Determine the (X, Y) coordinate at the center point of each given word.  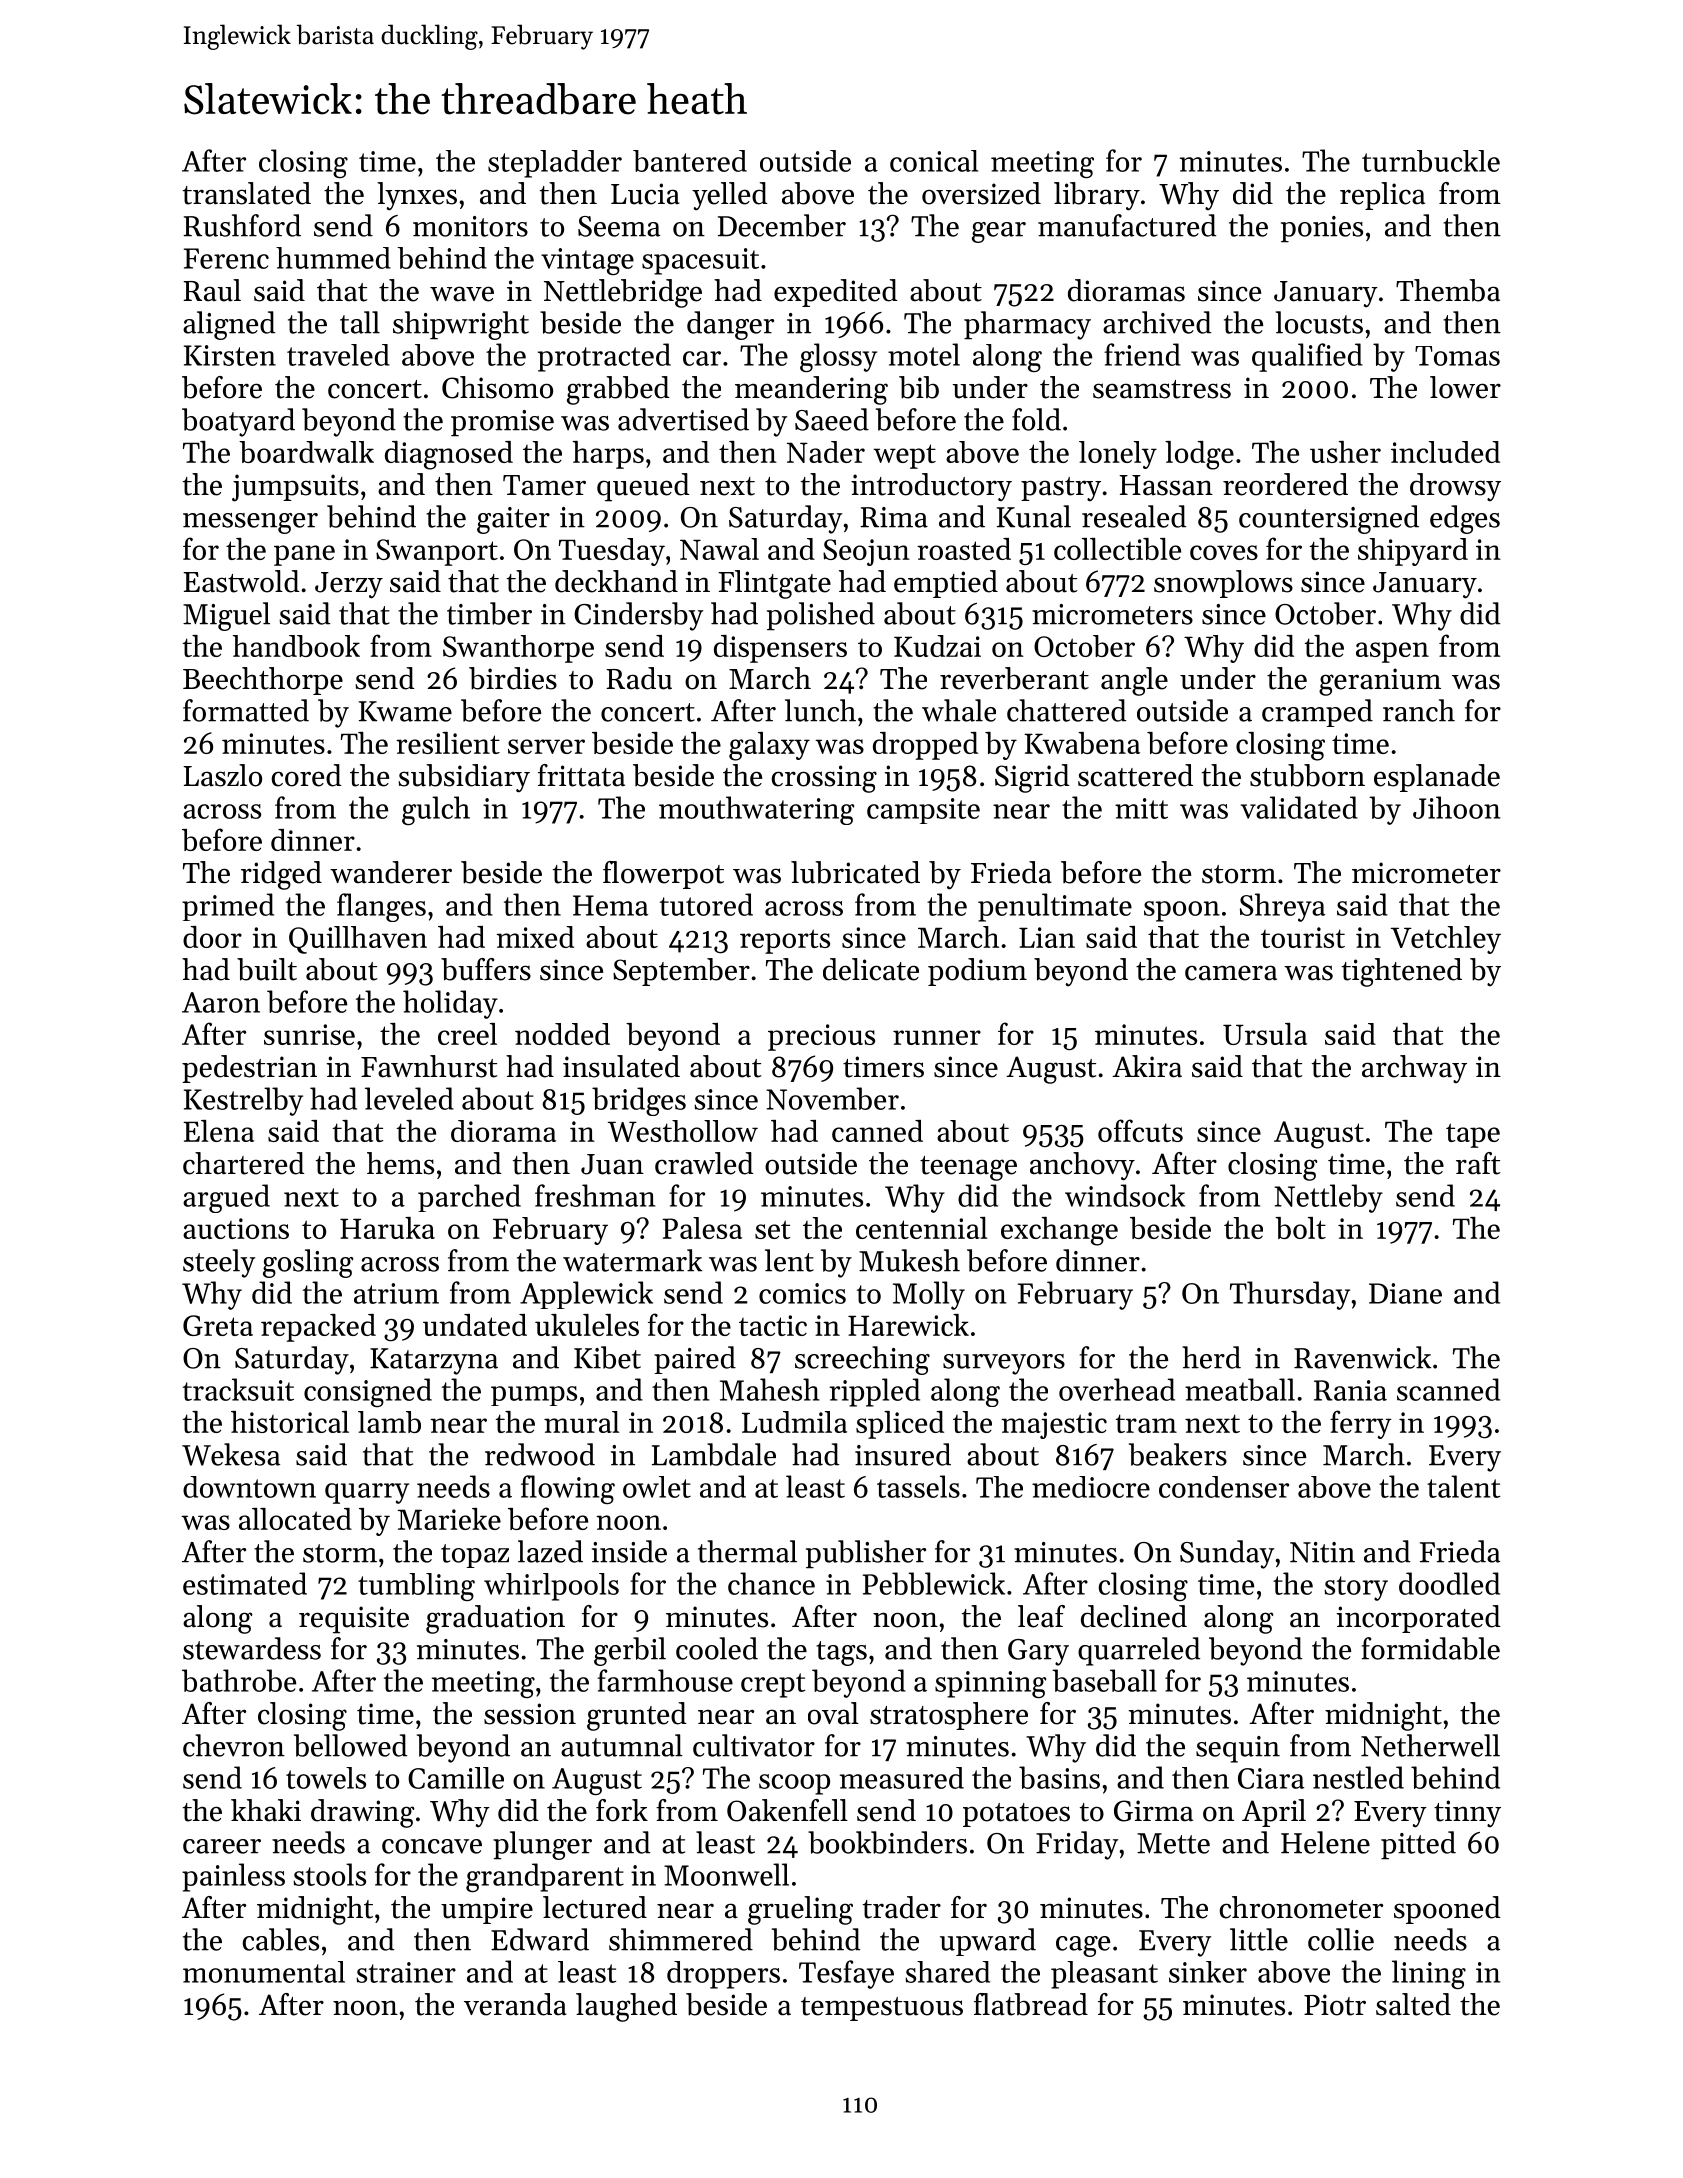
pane (304, 555)
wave (462, 294)
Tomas (1457, 356)
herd (1211, 1357)
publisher (866, 1554)
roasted (964, 549)
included (1445, 452)
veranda (515, 2004)
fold (1036, 419)
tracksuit (238, 1389)
